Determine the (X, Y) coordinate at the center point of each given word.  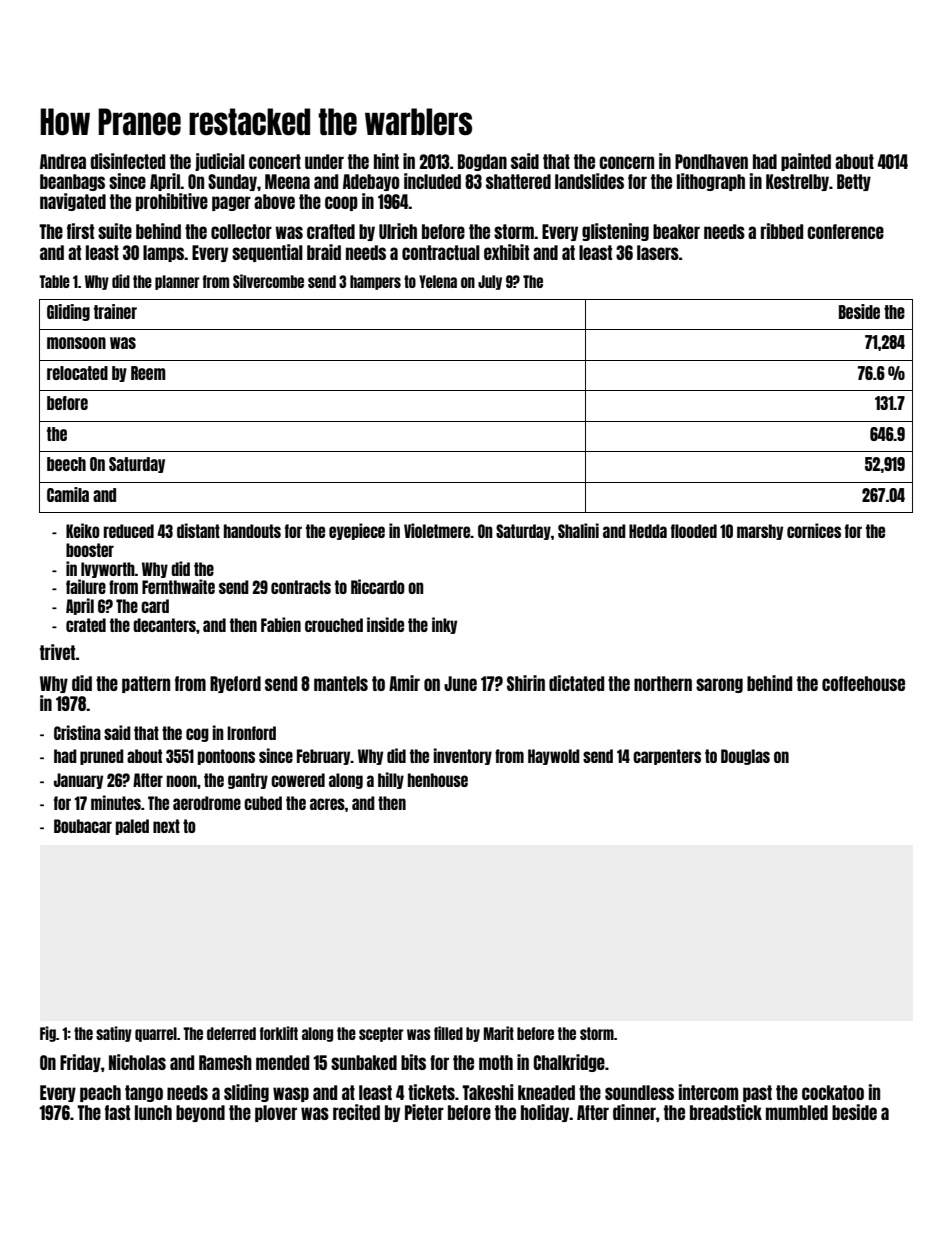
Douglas (745, 757)
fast (117, 1112)
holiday (545, 1113)
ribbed (782, 231)
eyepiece (357, 531)
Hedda (648, 531)
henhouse (438, 780)
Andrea (63, 161)
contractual (441, 252)
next (166, 826)
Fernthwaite (178, 586)
